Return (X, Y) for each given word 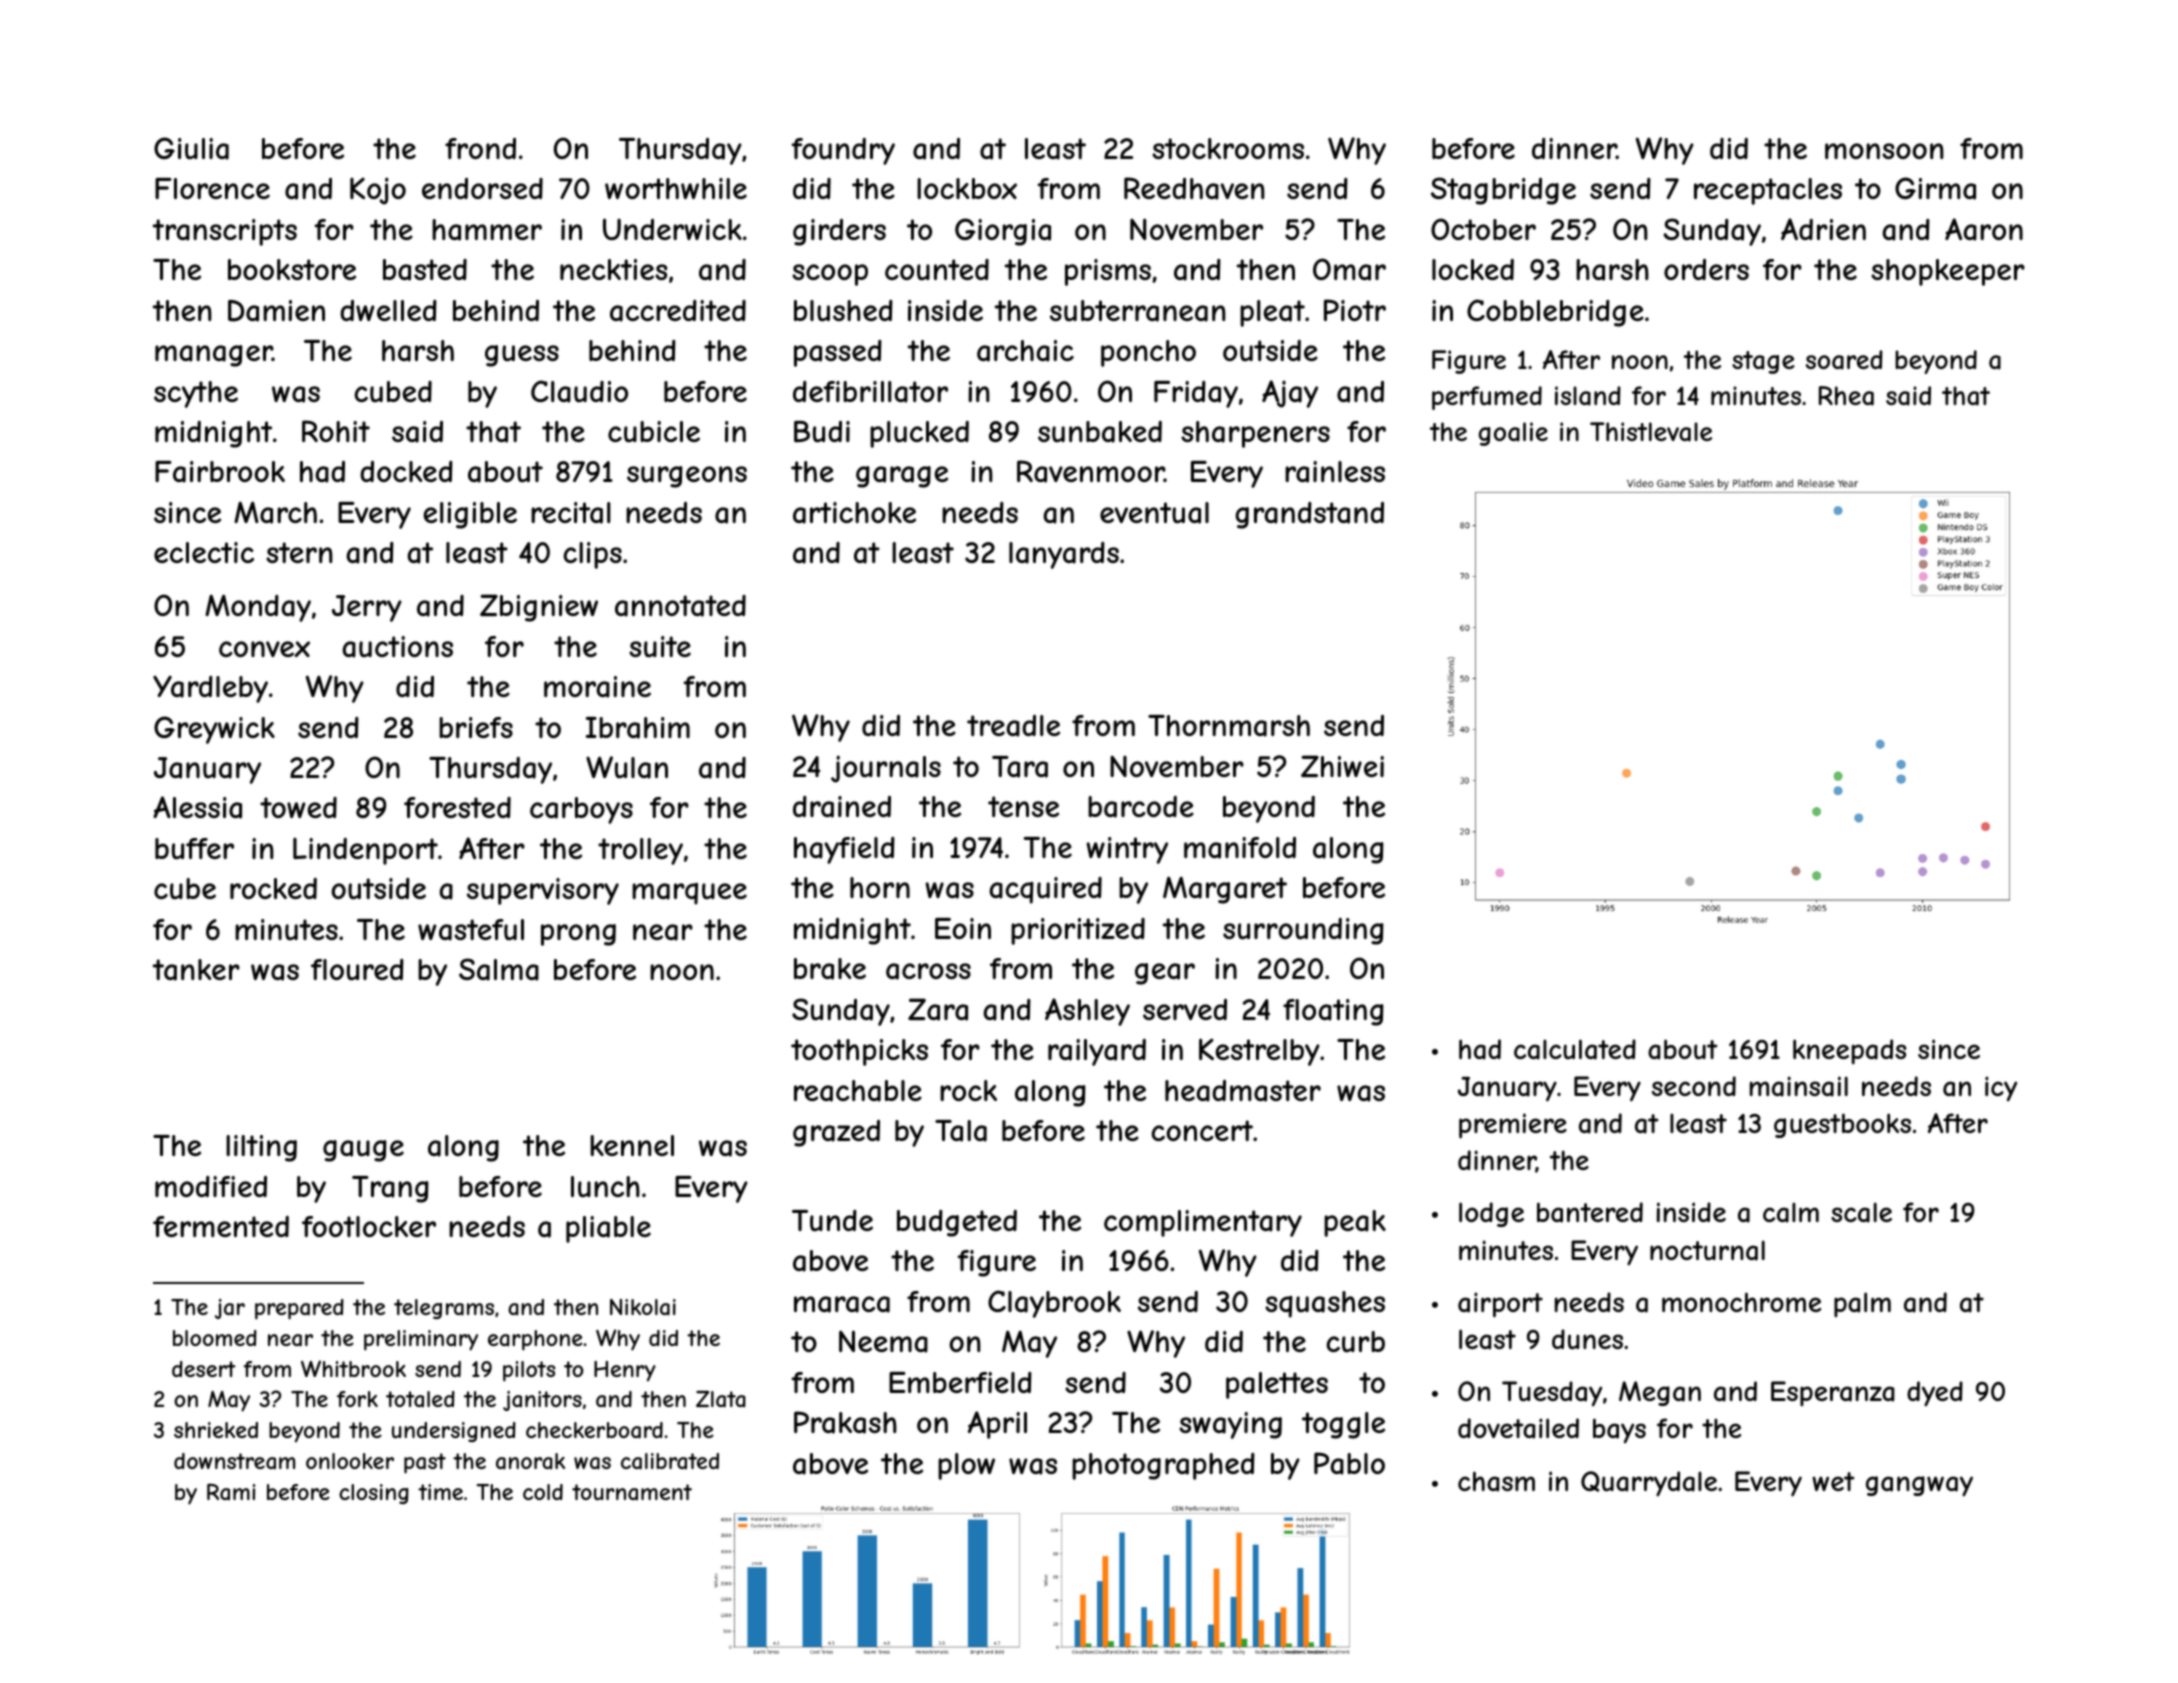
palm (1862, 1304)
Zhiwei (1342, 766)
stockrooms (1228, 148)
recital (571, 513)
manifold (1240, 848)
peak (1355, 1223)
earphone (535, 1340)
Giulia (191, 148)
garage (902, 477)
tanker (196, 970)
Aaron (1984, 229)
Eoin (963, 928)
